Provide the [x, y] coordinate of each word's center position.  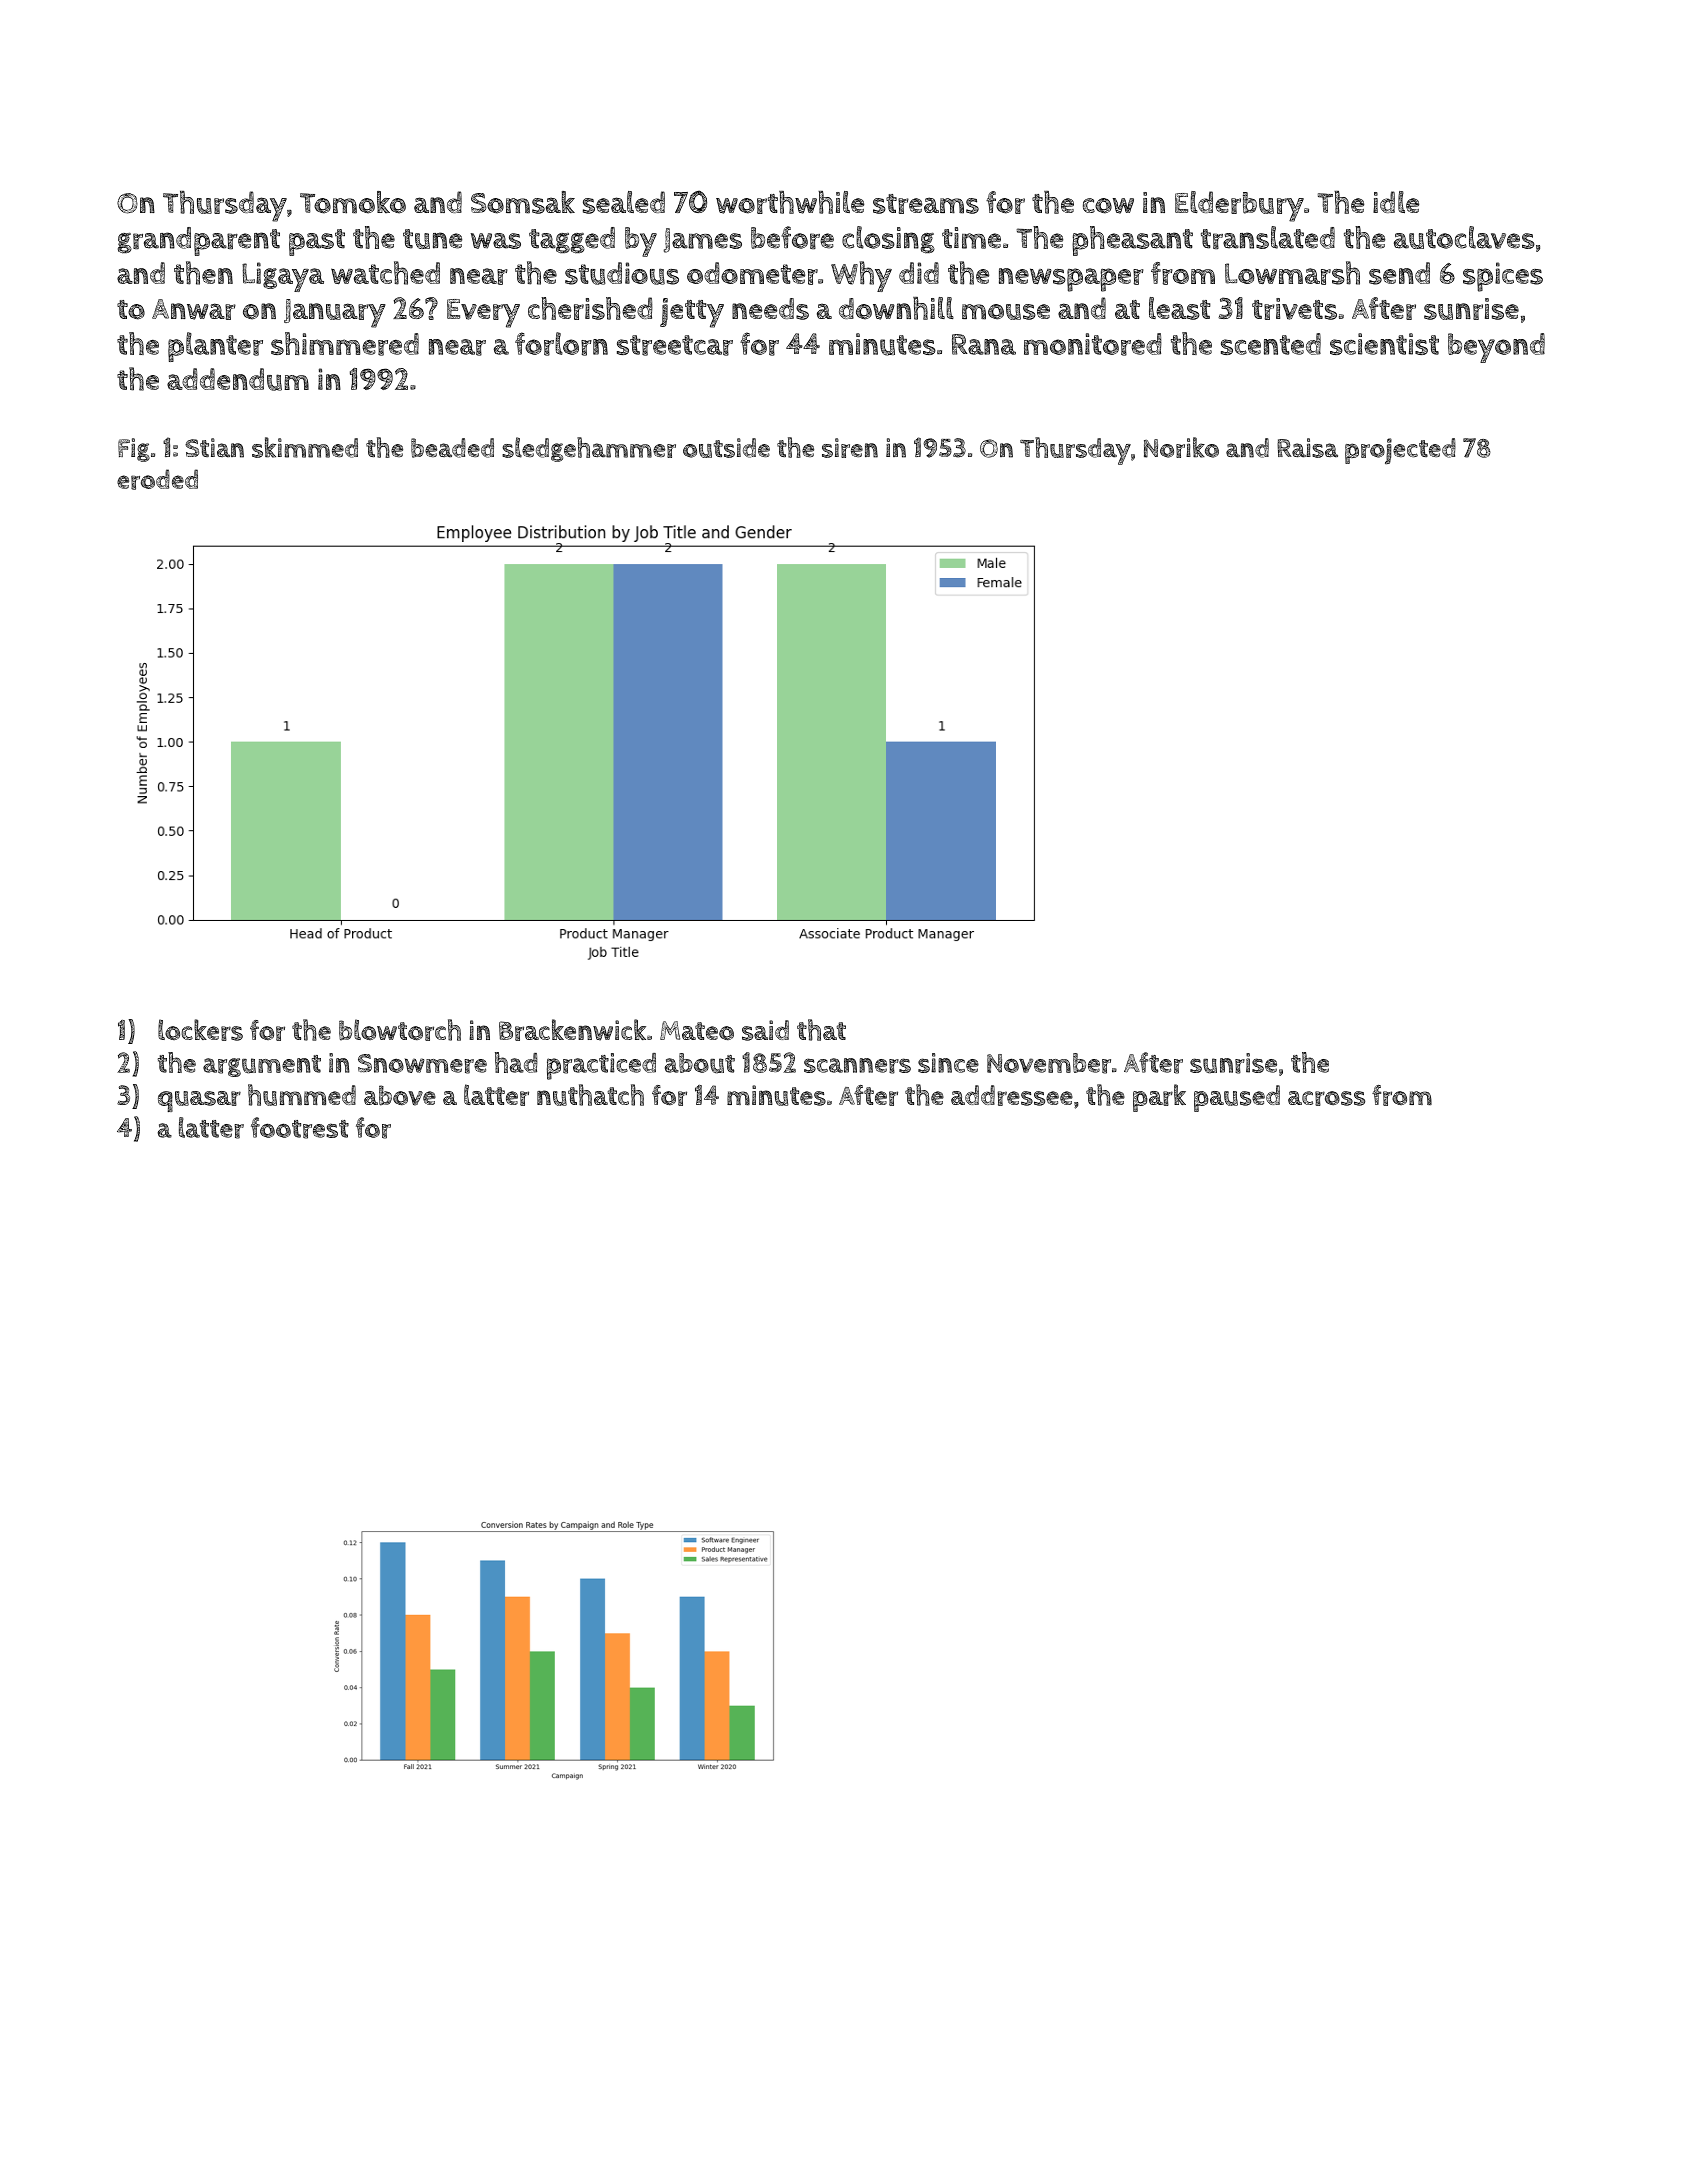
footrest [300, 1128]
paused [1237, 1098]
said [765, 1030]
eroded [157, 479]
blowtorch [400, 1030]
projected [1400, 451]
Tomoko [353, 202]
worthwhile [790, 202]
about [700, 1063]
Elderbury [1239, 206]
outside [726, 448]
